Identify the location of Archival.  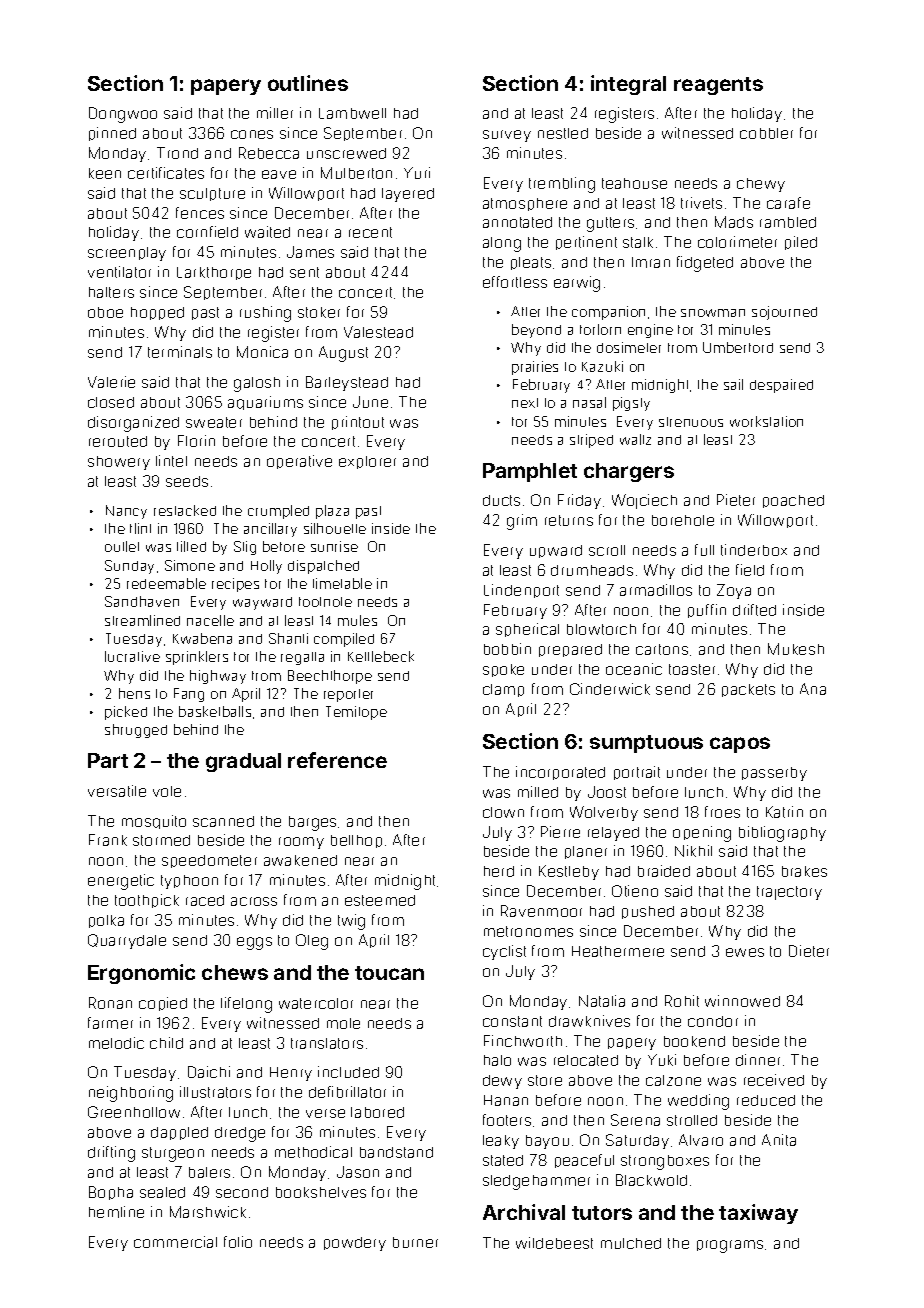
(524, 1212).
